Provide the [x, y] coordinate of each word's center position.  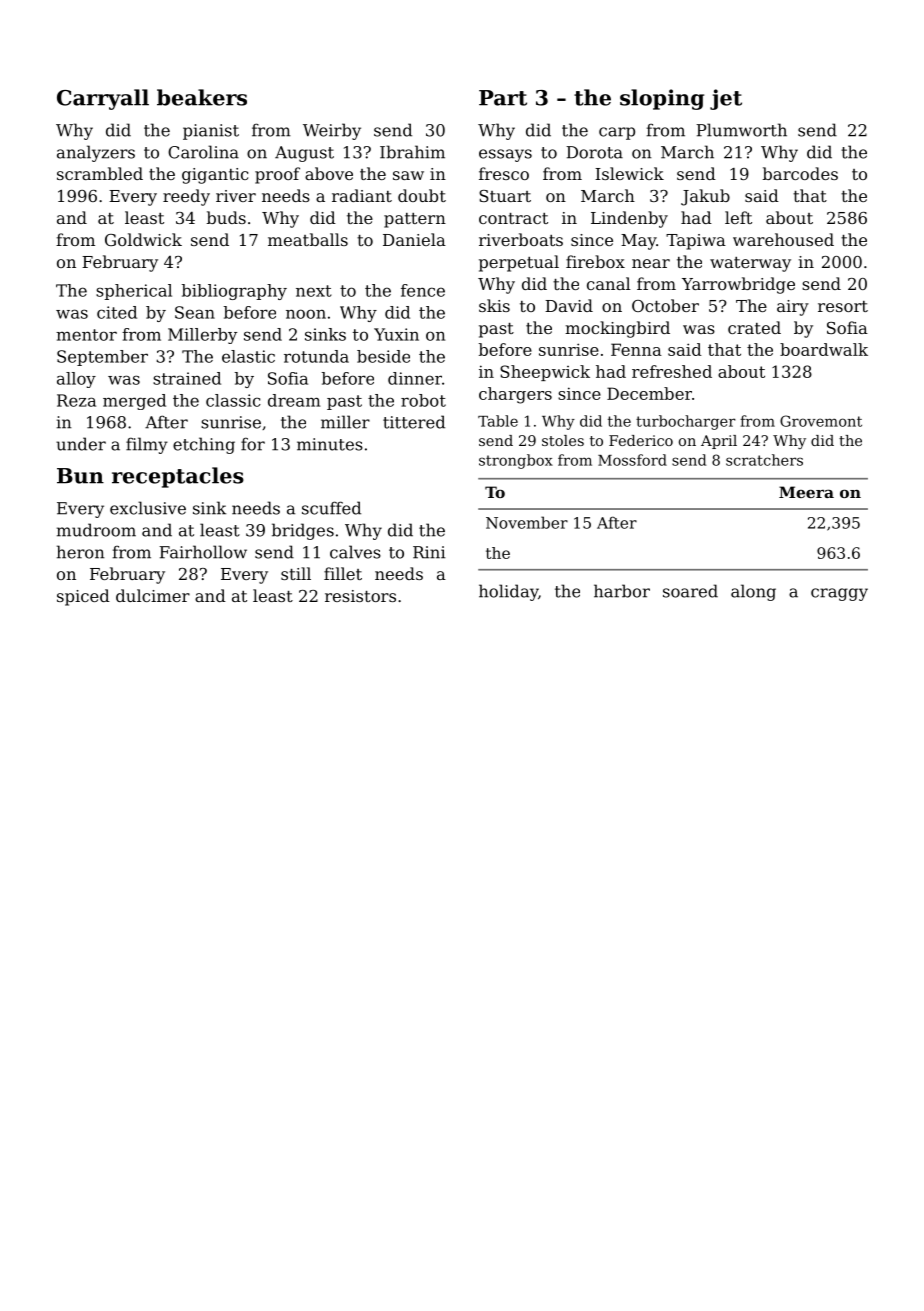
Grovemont [821, 421]
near [651, 263]
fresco [504, 173]
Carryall [103, 99]
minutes [330, 444]
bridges [303, 531]
